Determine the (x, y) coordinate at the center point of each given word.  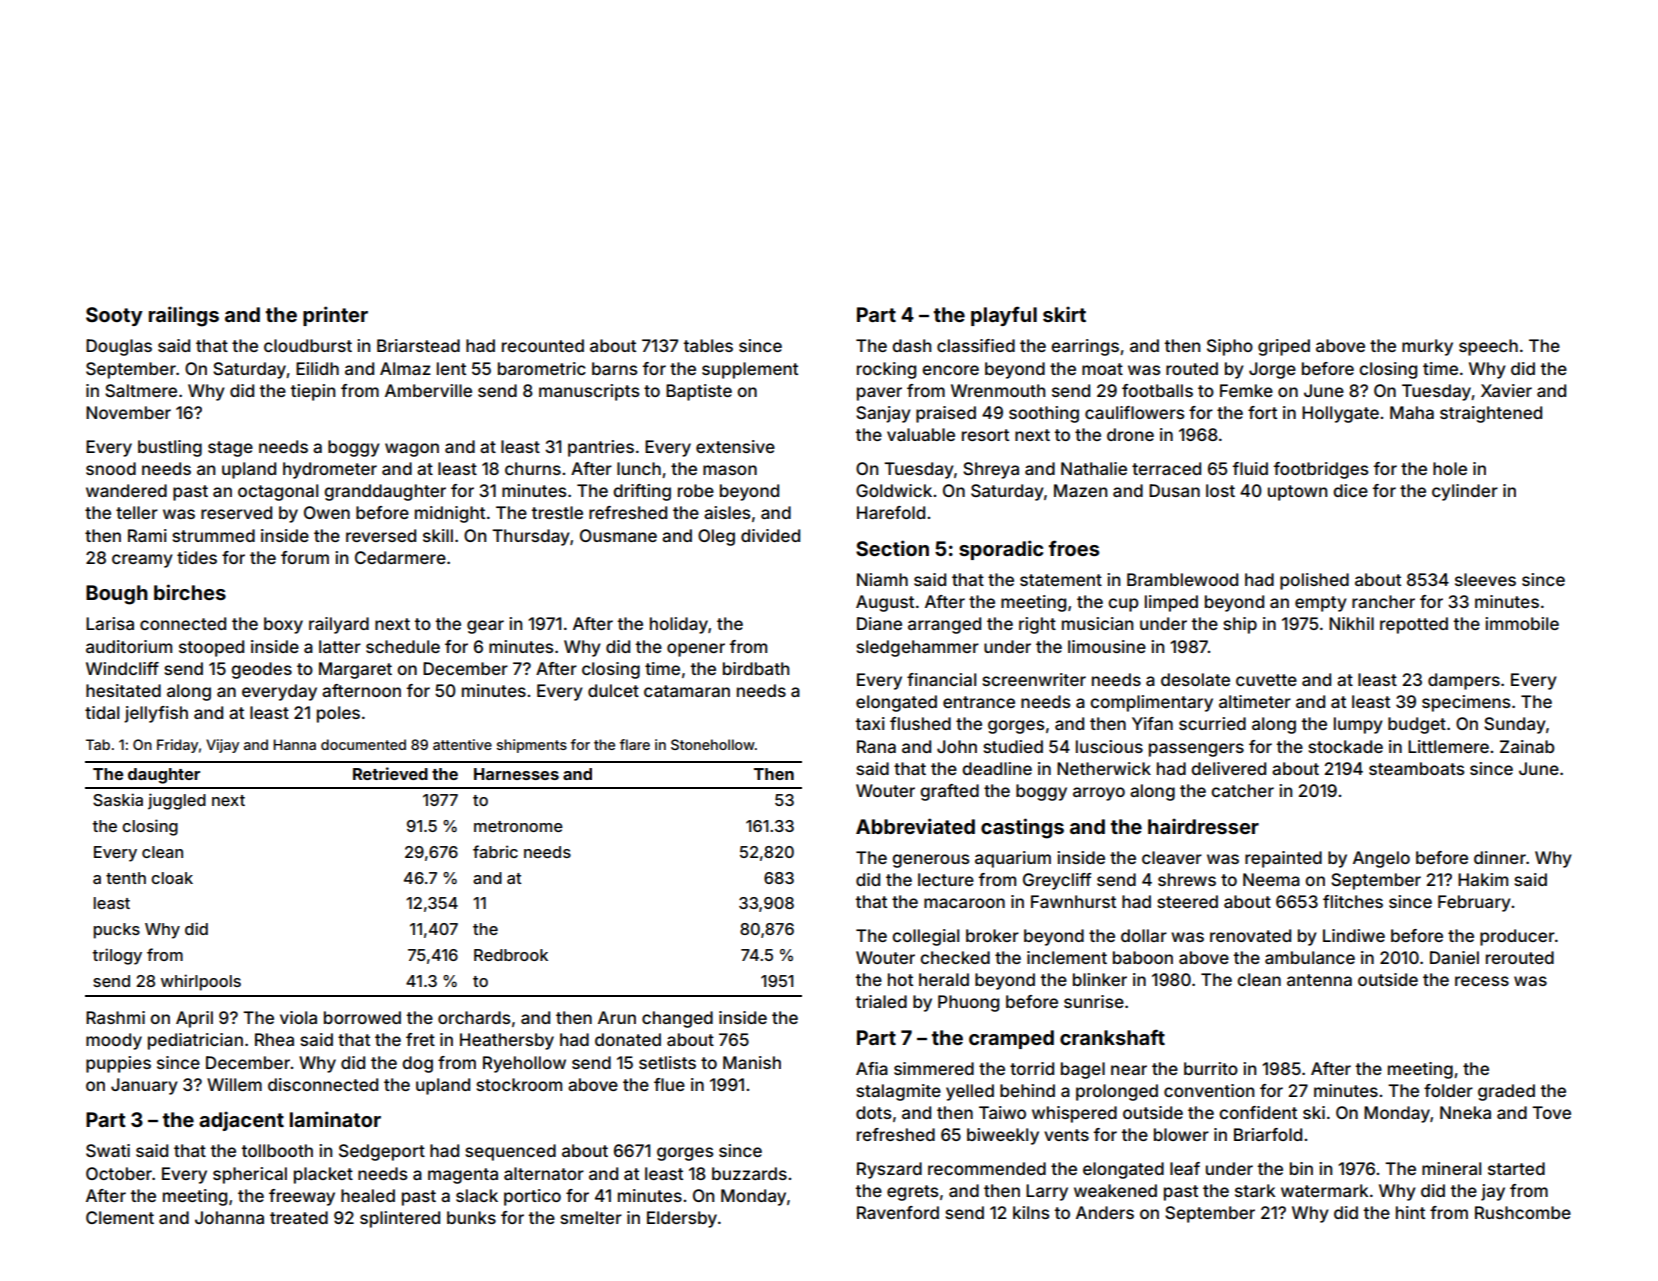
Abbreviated (915, 826)
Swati (108, 1150)
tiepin (312, 392)
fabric (495, 851)
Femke (1246, 390)
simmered (934, 1068)
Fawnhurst (1073, 901)
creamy (142, 561)
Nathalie (1094, 468)
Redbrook (511, 955)
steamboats (1416, 768)
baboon (1143, 957)
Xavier (1506, 390)
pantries (601, 448)
